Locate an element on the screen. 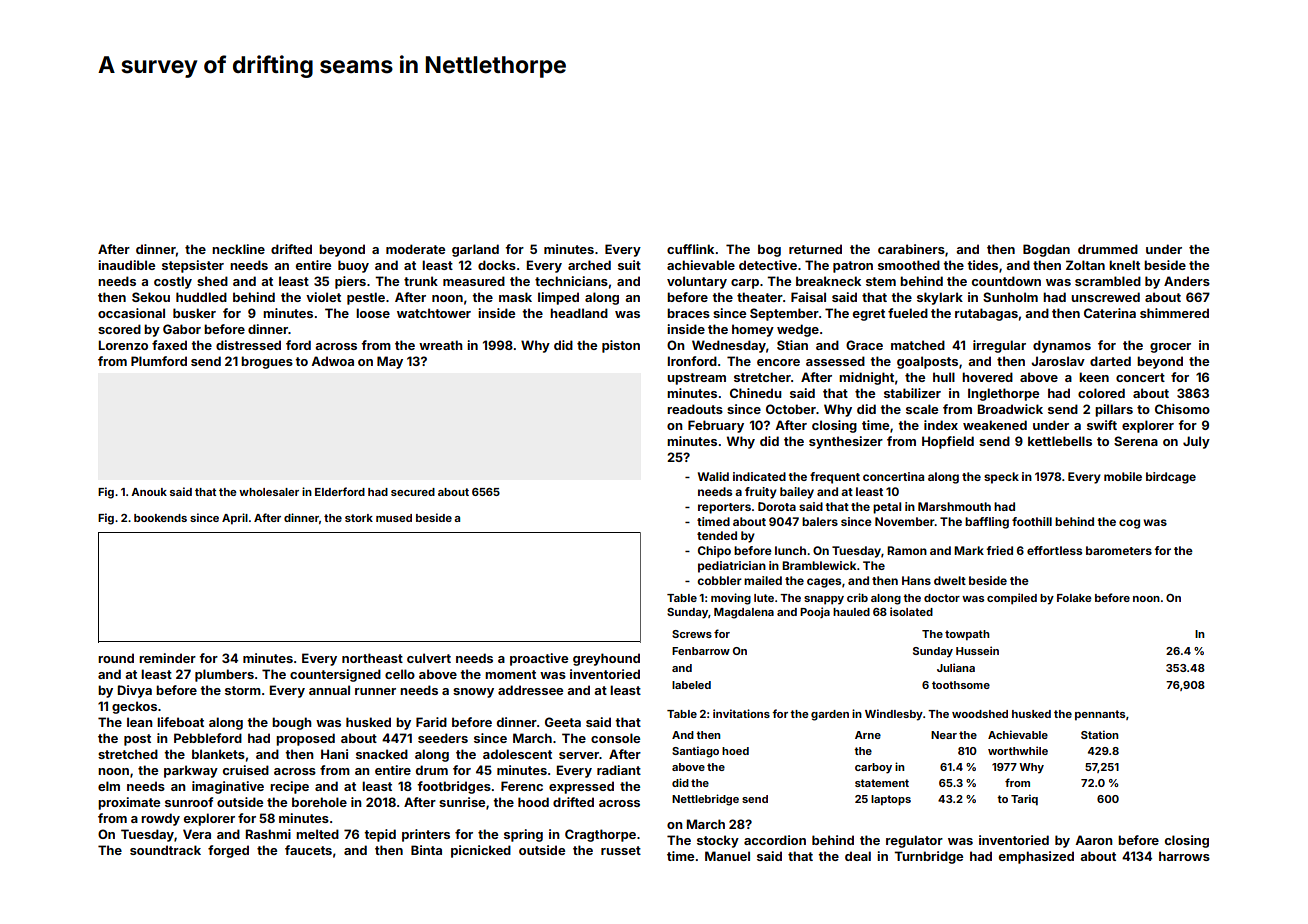  cobbler is located at coordinates (719, 580).
